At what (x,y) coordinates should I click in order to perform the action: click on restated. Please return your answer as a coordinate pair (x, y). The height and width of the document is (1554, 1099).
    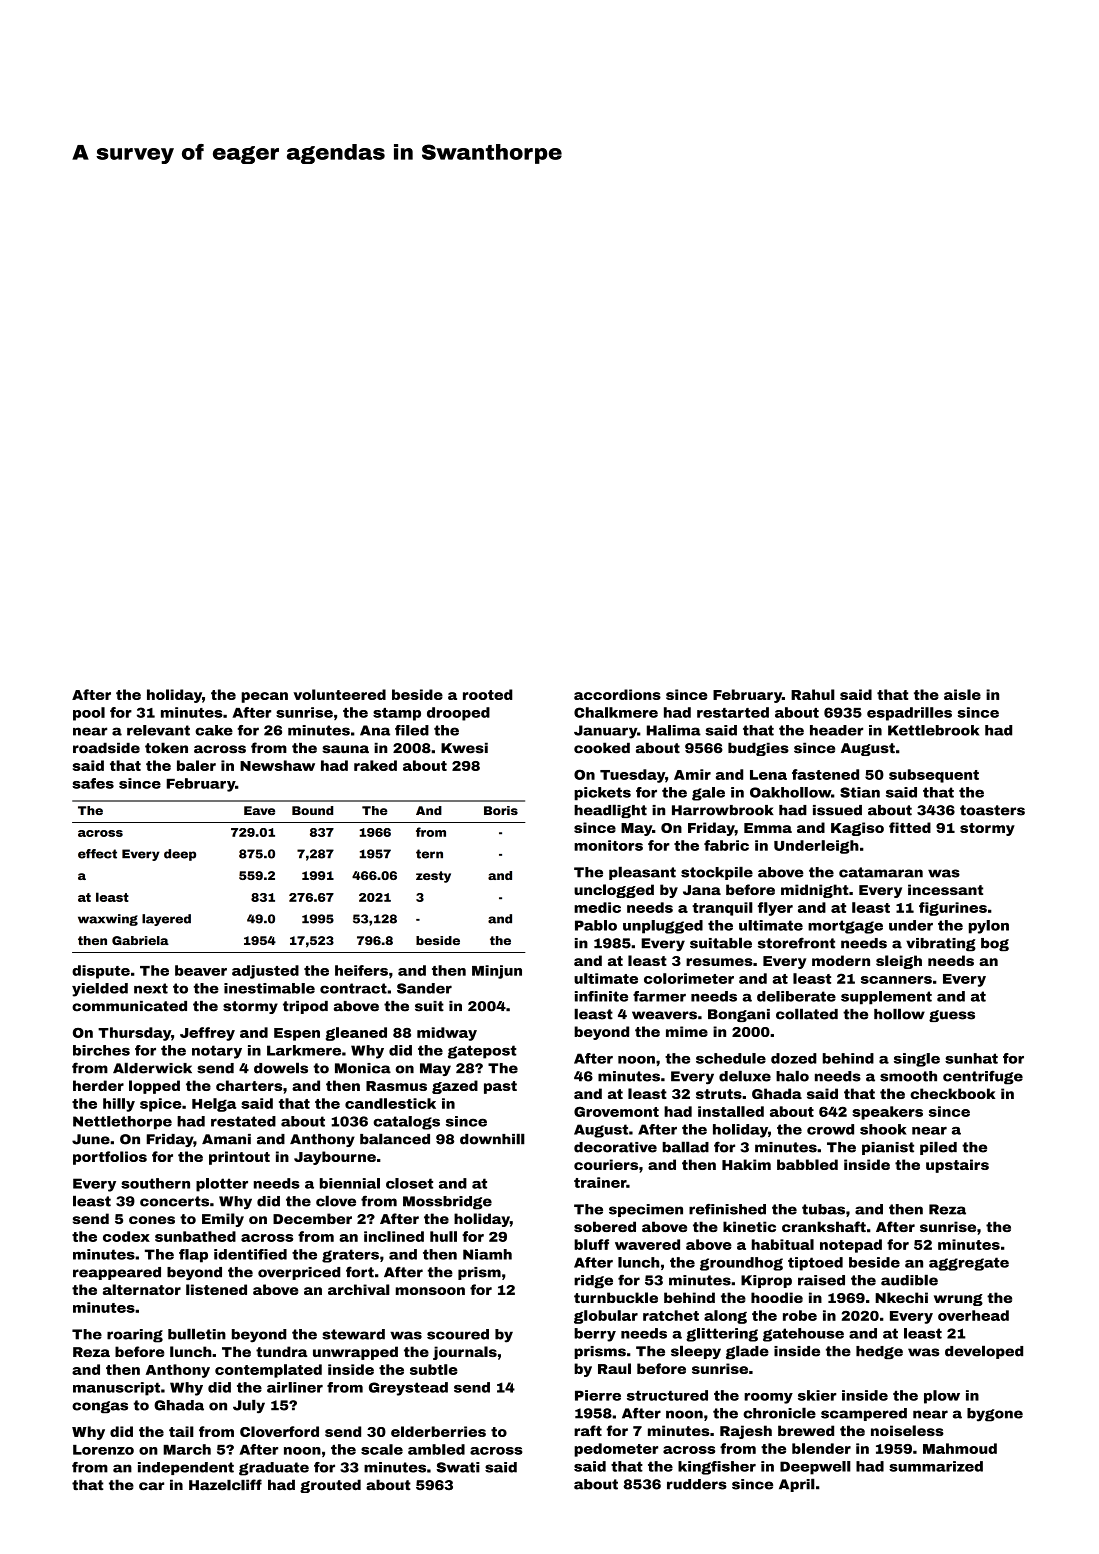
    Looking at the image, I should click on (243, 1121).
